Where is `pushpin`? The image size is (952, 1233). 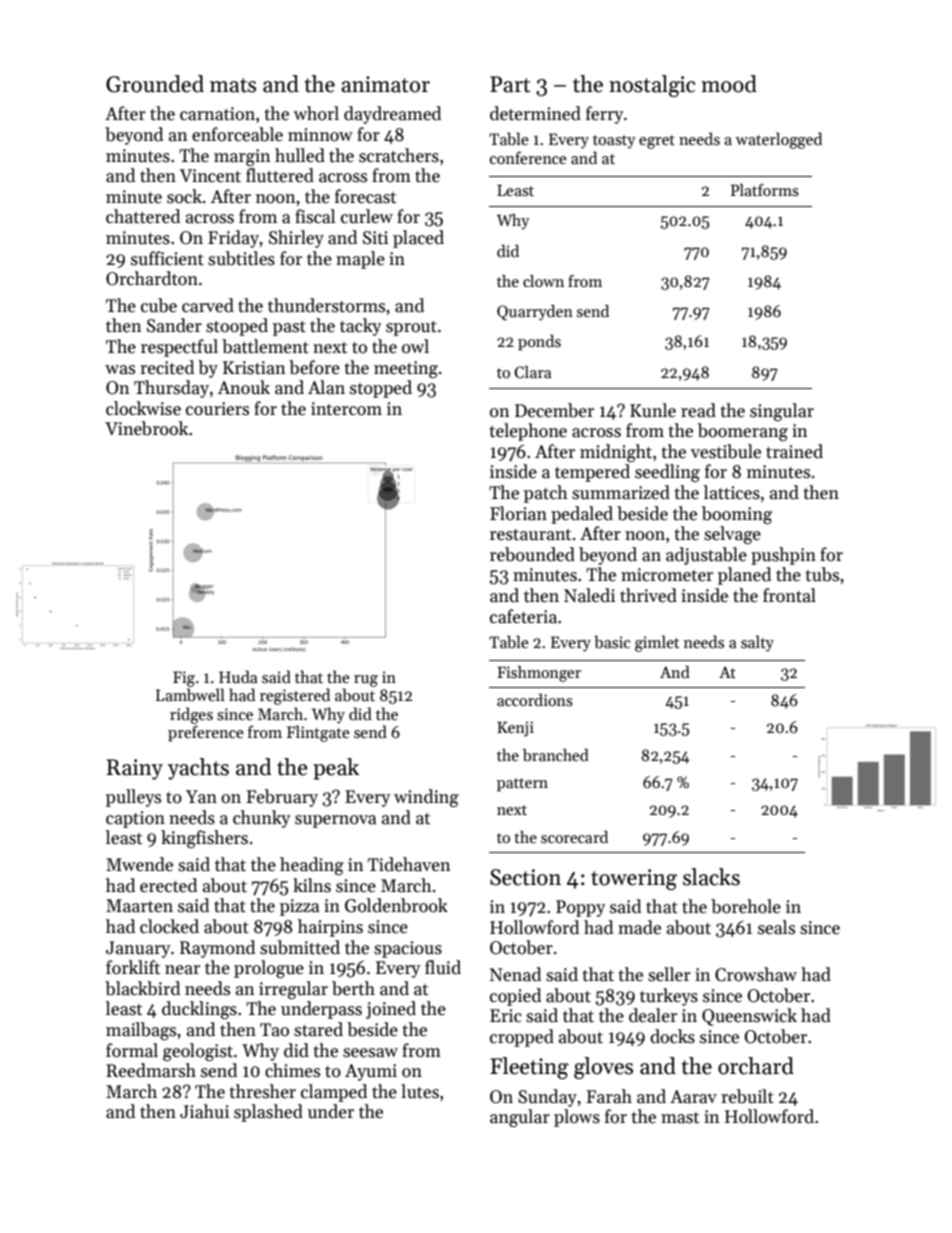 pushpin is located at coordinates (783, 556).
